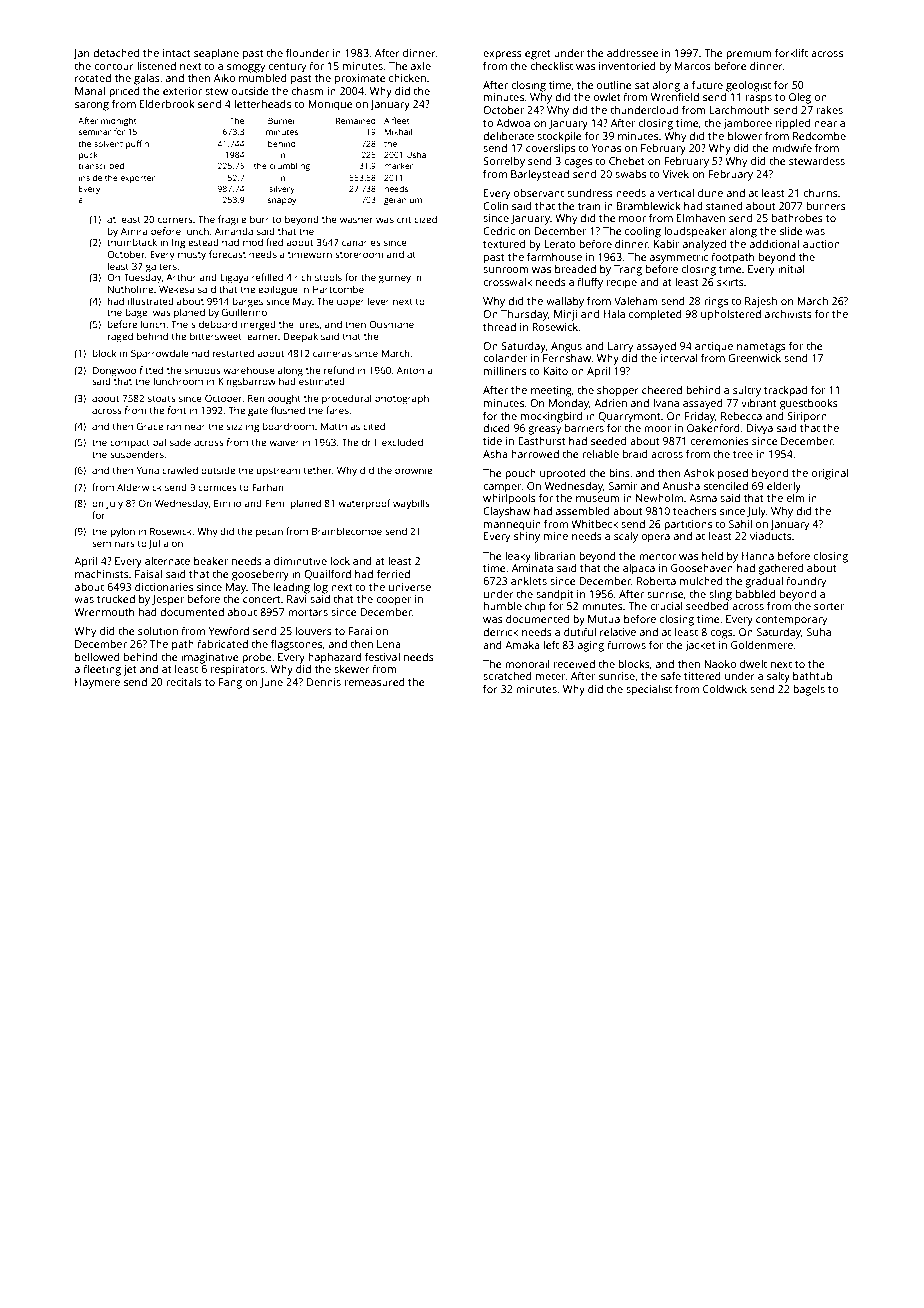 The width and height of the image is (924, 1308). Describe the element at coordinates (791, 52) in the image. I see `forklift` at that location.
